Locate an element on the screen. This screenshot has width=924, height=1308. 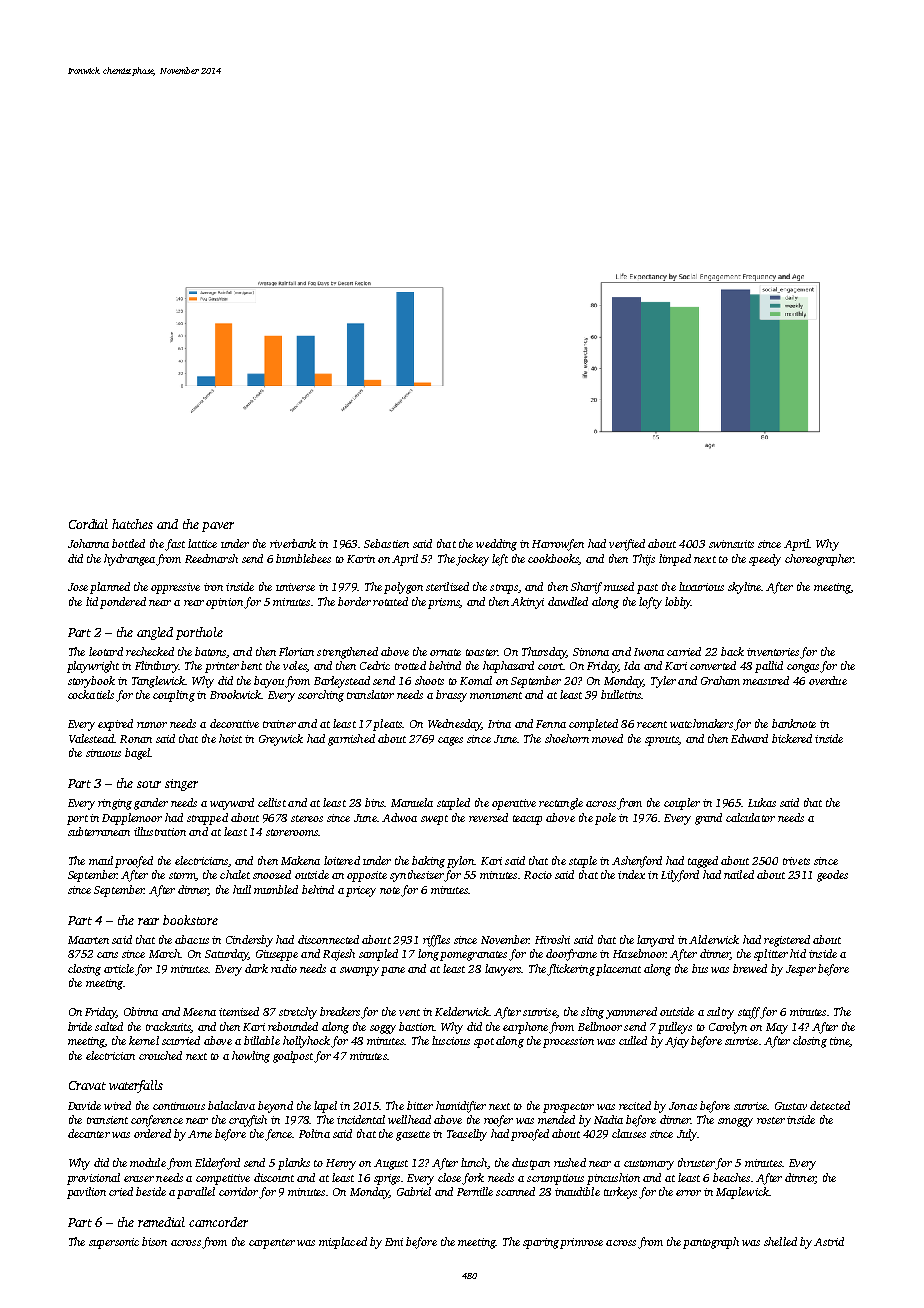
subterranean is located at coordinates (99, 831).
